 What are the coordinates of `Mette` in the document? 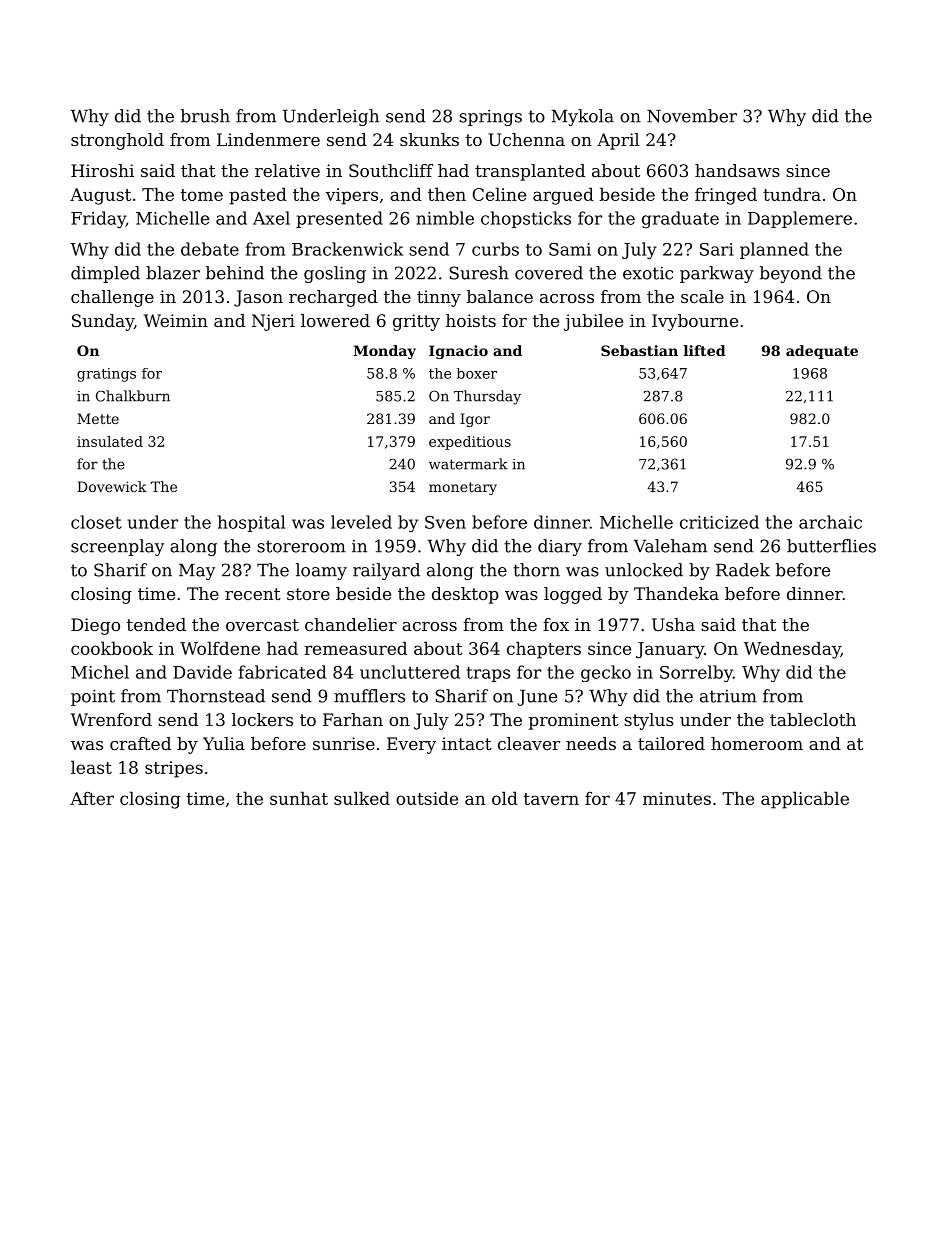 It's located at (98, 418).
